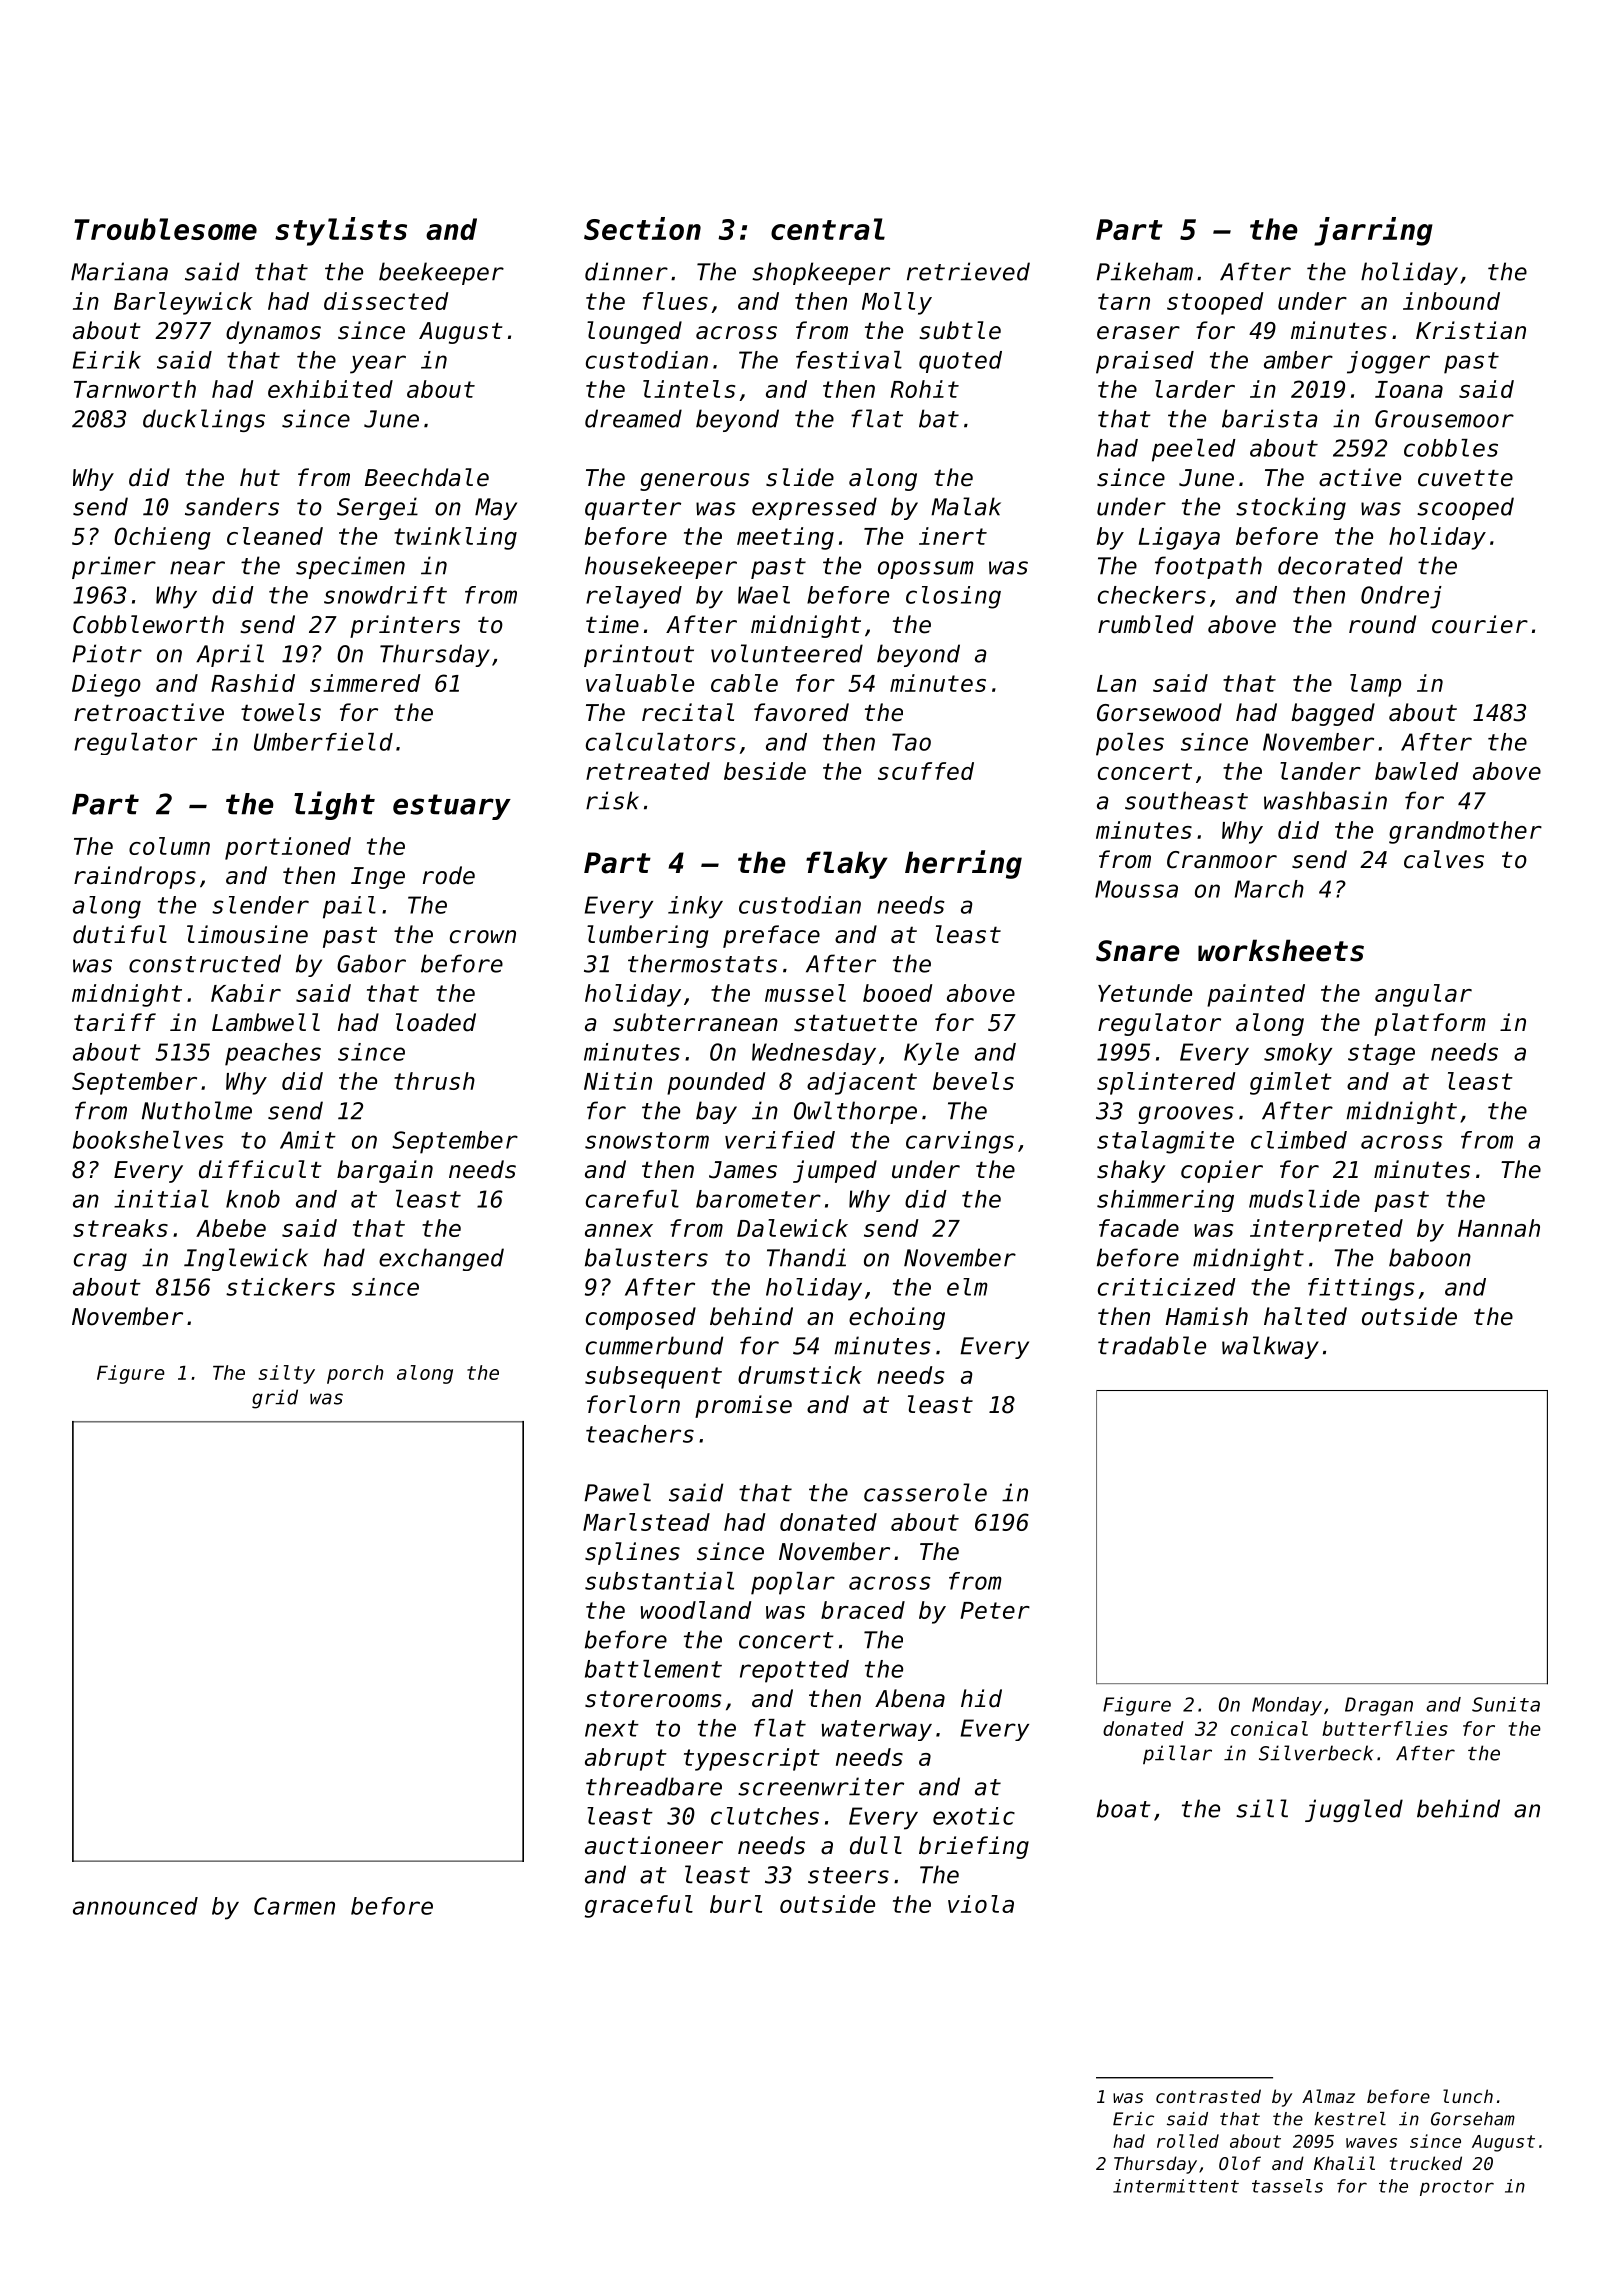 This screenshot has width=1620, height=2292. Describe the element at coordinates (1373, 231) in the screenshot. I see `jarring` at that location.
